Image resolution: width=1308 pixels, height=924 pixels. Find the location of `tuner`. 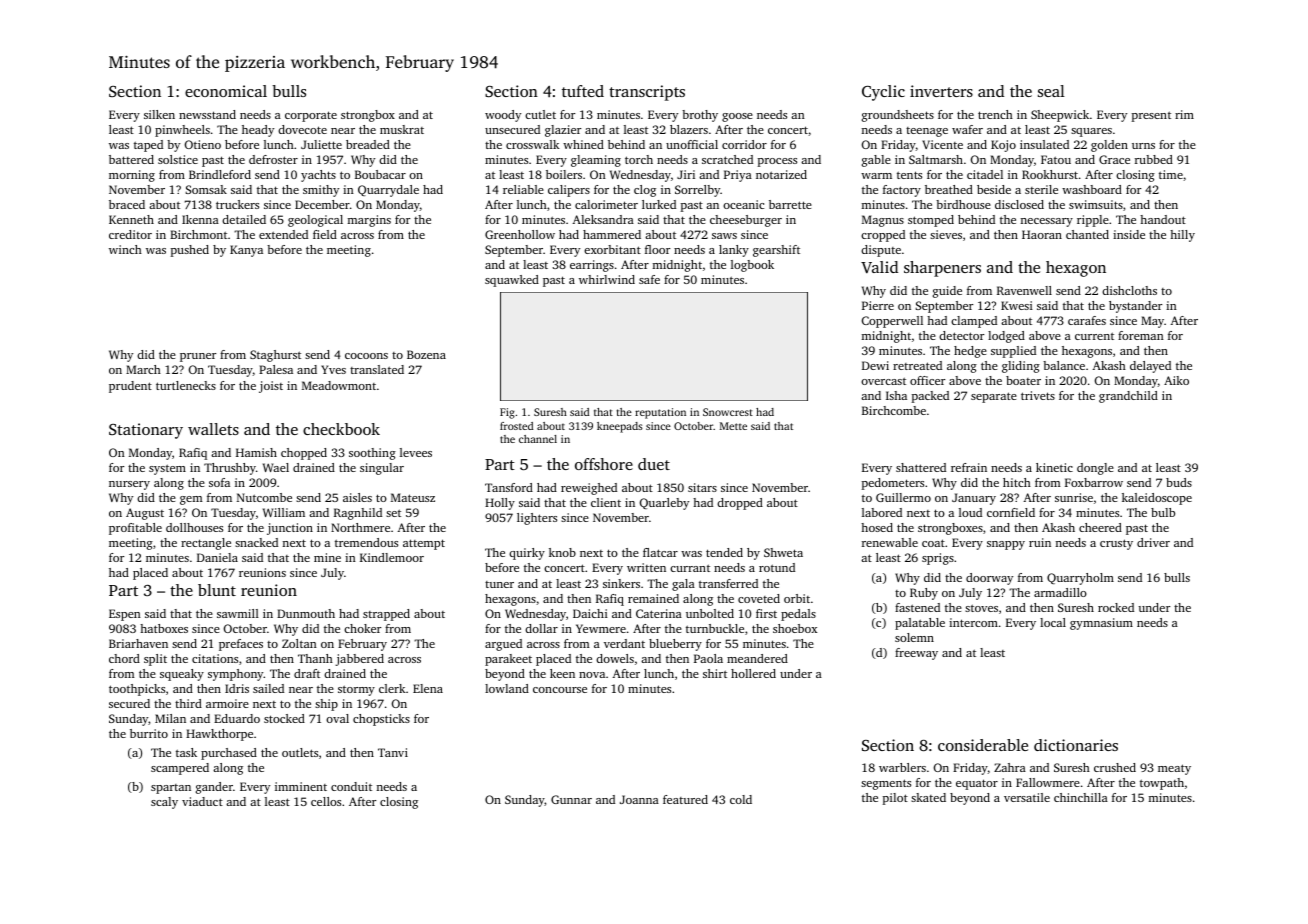

tuner is located at coordinates (499, 584).
